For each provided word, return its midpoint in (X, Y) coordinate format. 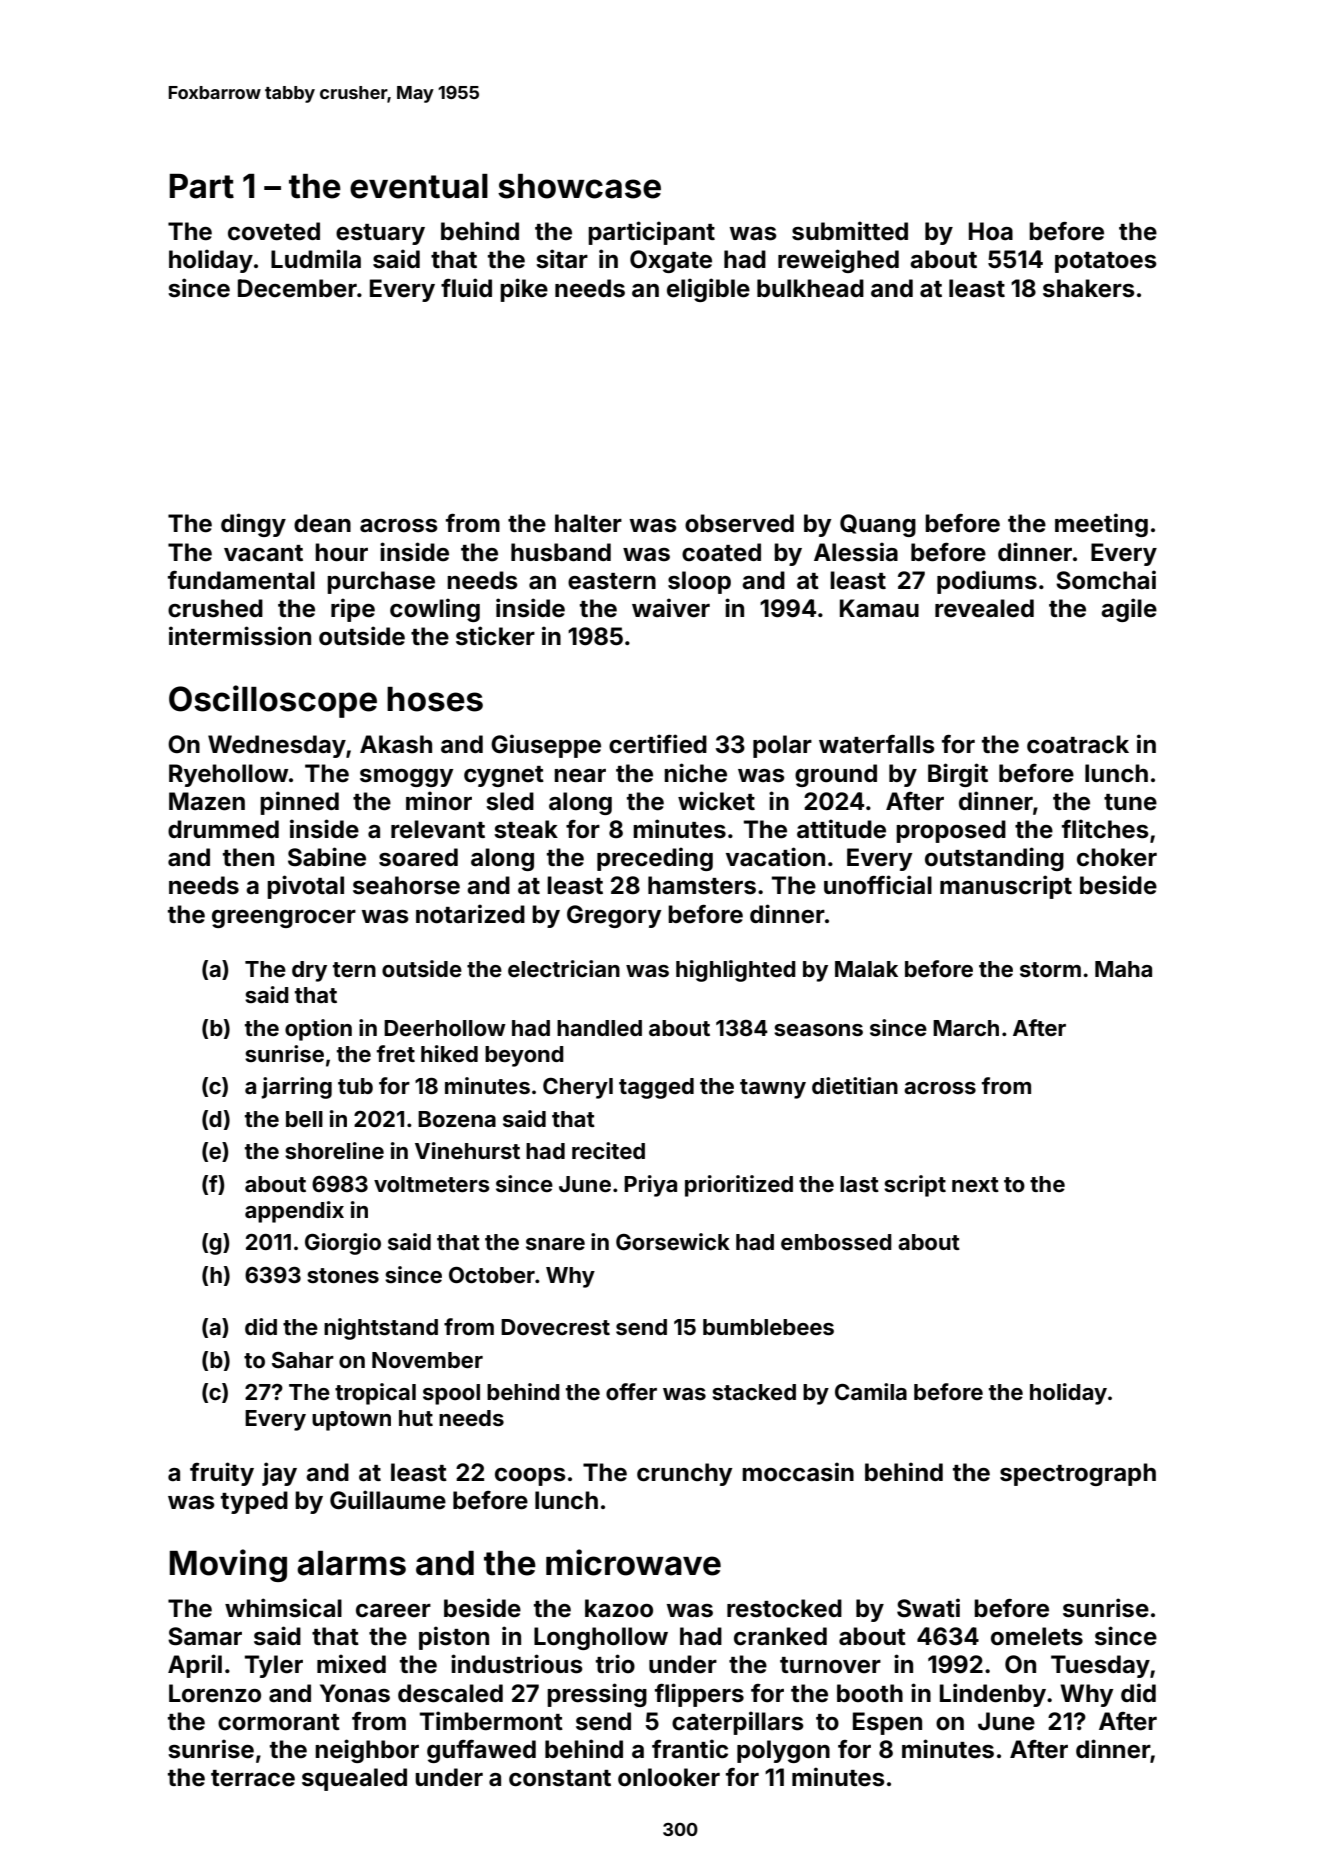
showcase (579, 186)
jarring (296, 1088)
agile (1129, 610)
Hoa (991, 231)
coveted (274, 231)
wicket (716, 801)
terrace (253, 1778)
